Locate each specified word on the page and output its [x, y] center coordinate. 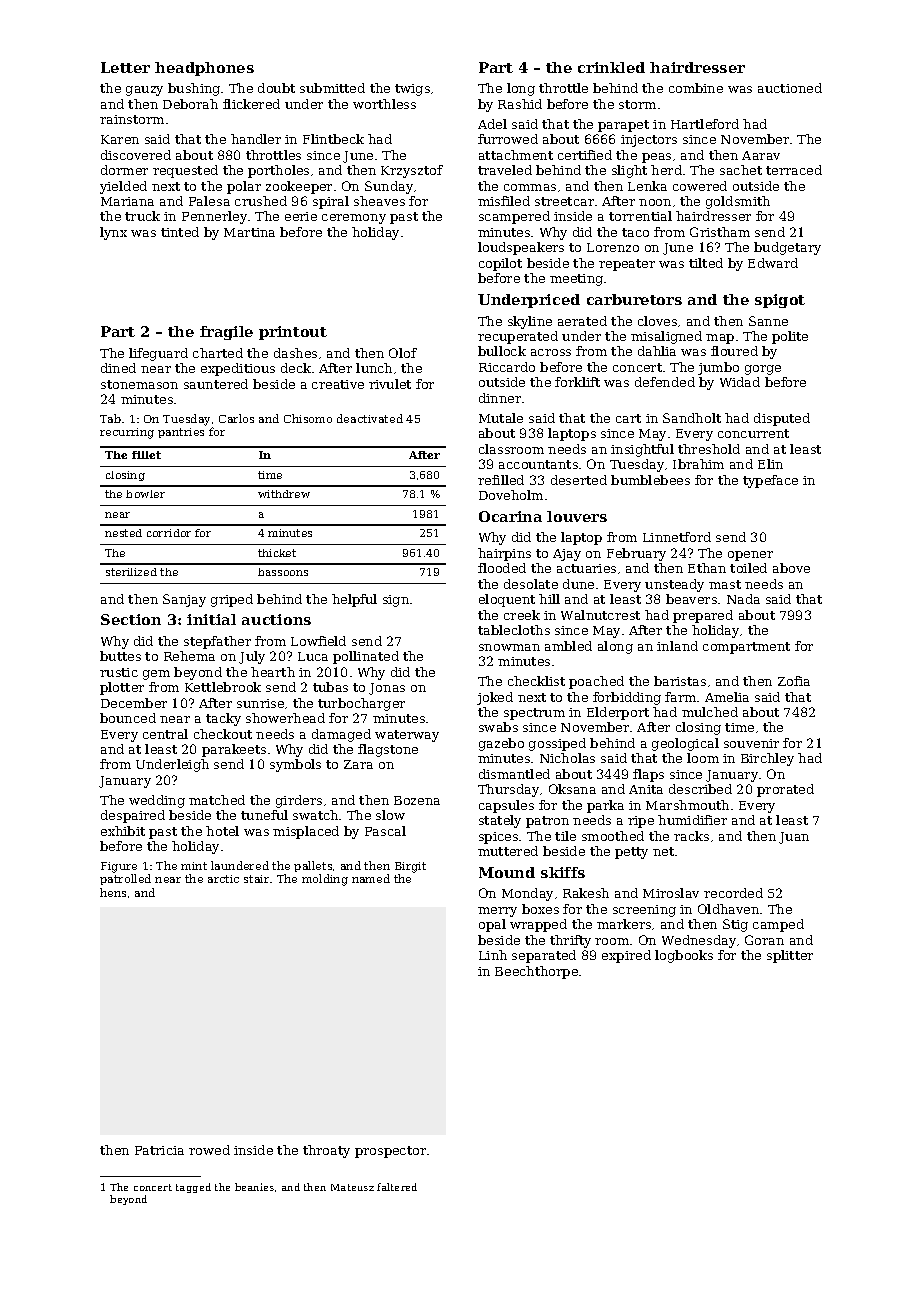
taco [635, 232]
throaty [326, 1151]
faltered [397, 1187]
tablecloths [514, 630]
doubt [276, 88]
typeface [770, 481]
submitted [332, 88]
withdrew [284, 494]
